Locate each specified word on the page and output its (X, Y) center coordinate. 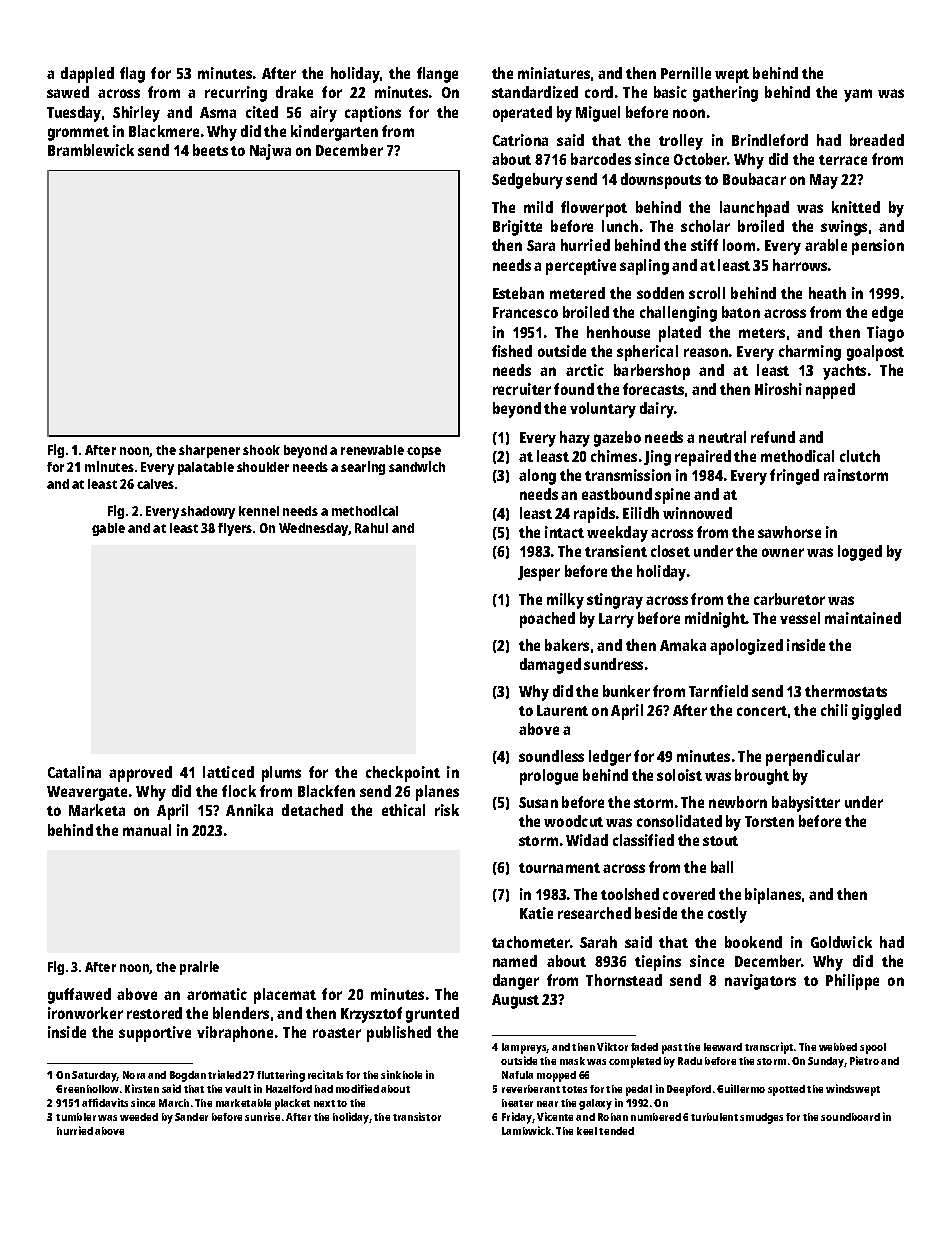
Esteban (518, 293)
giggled (876, 712)
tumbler (76, 1117)
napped (830, 391)
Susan (538, 802)
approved (140, 774)
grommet (78, 134)
